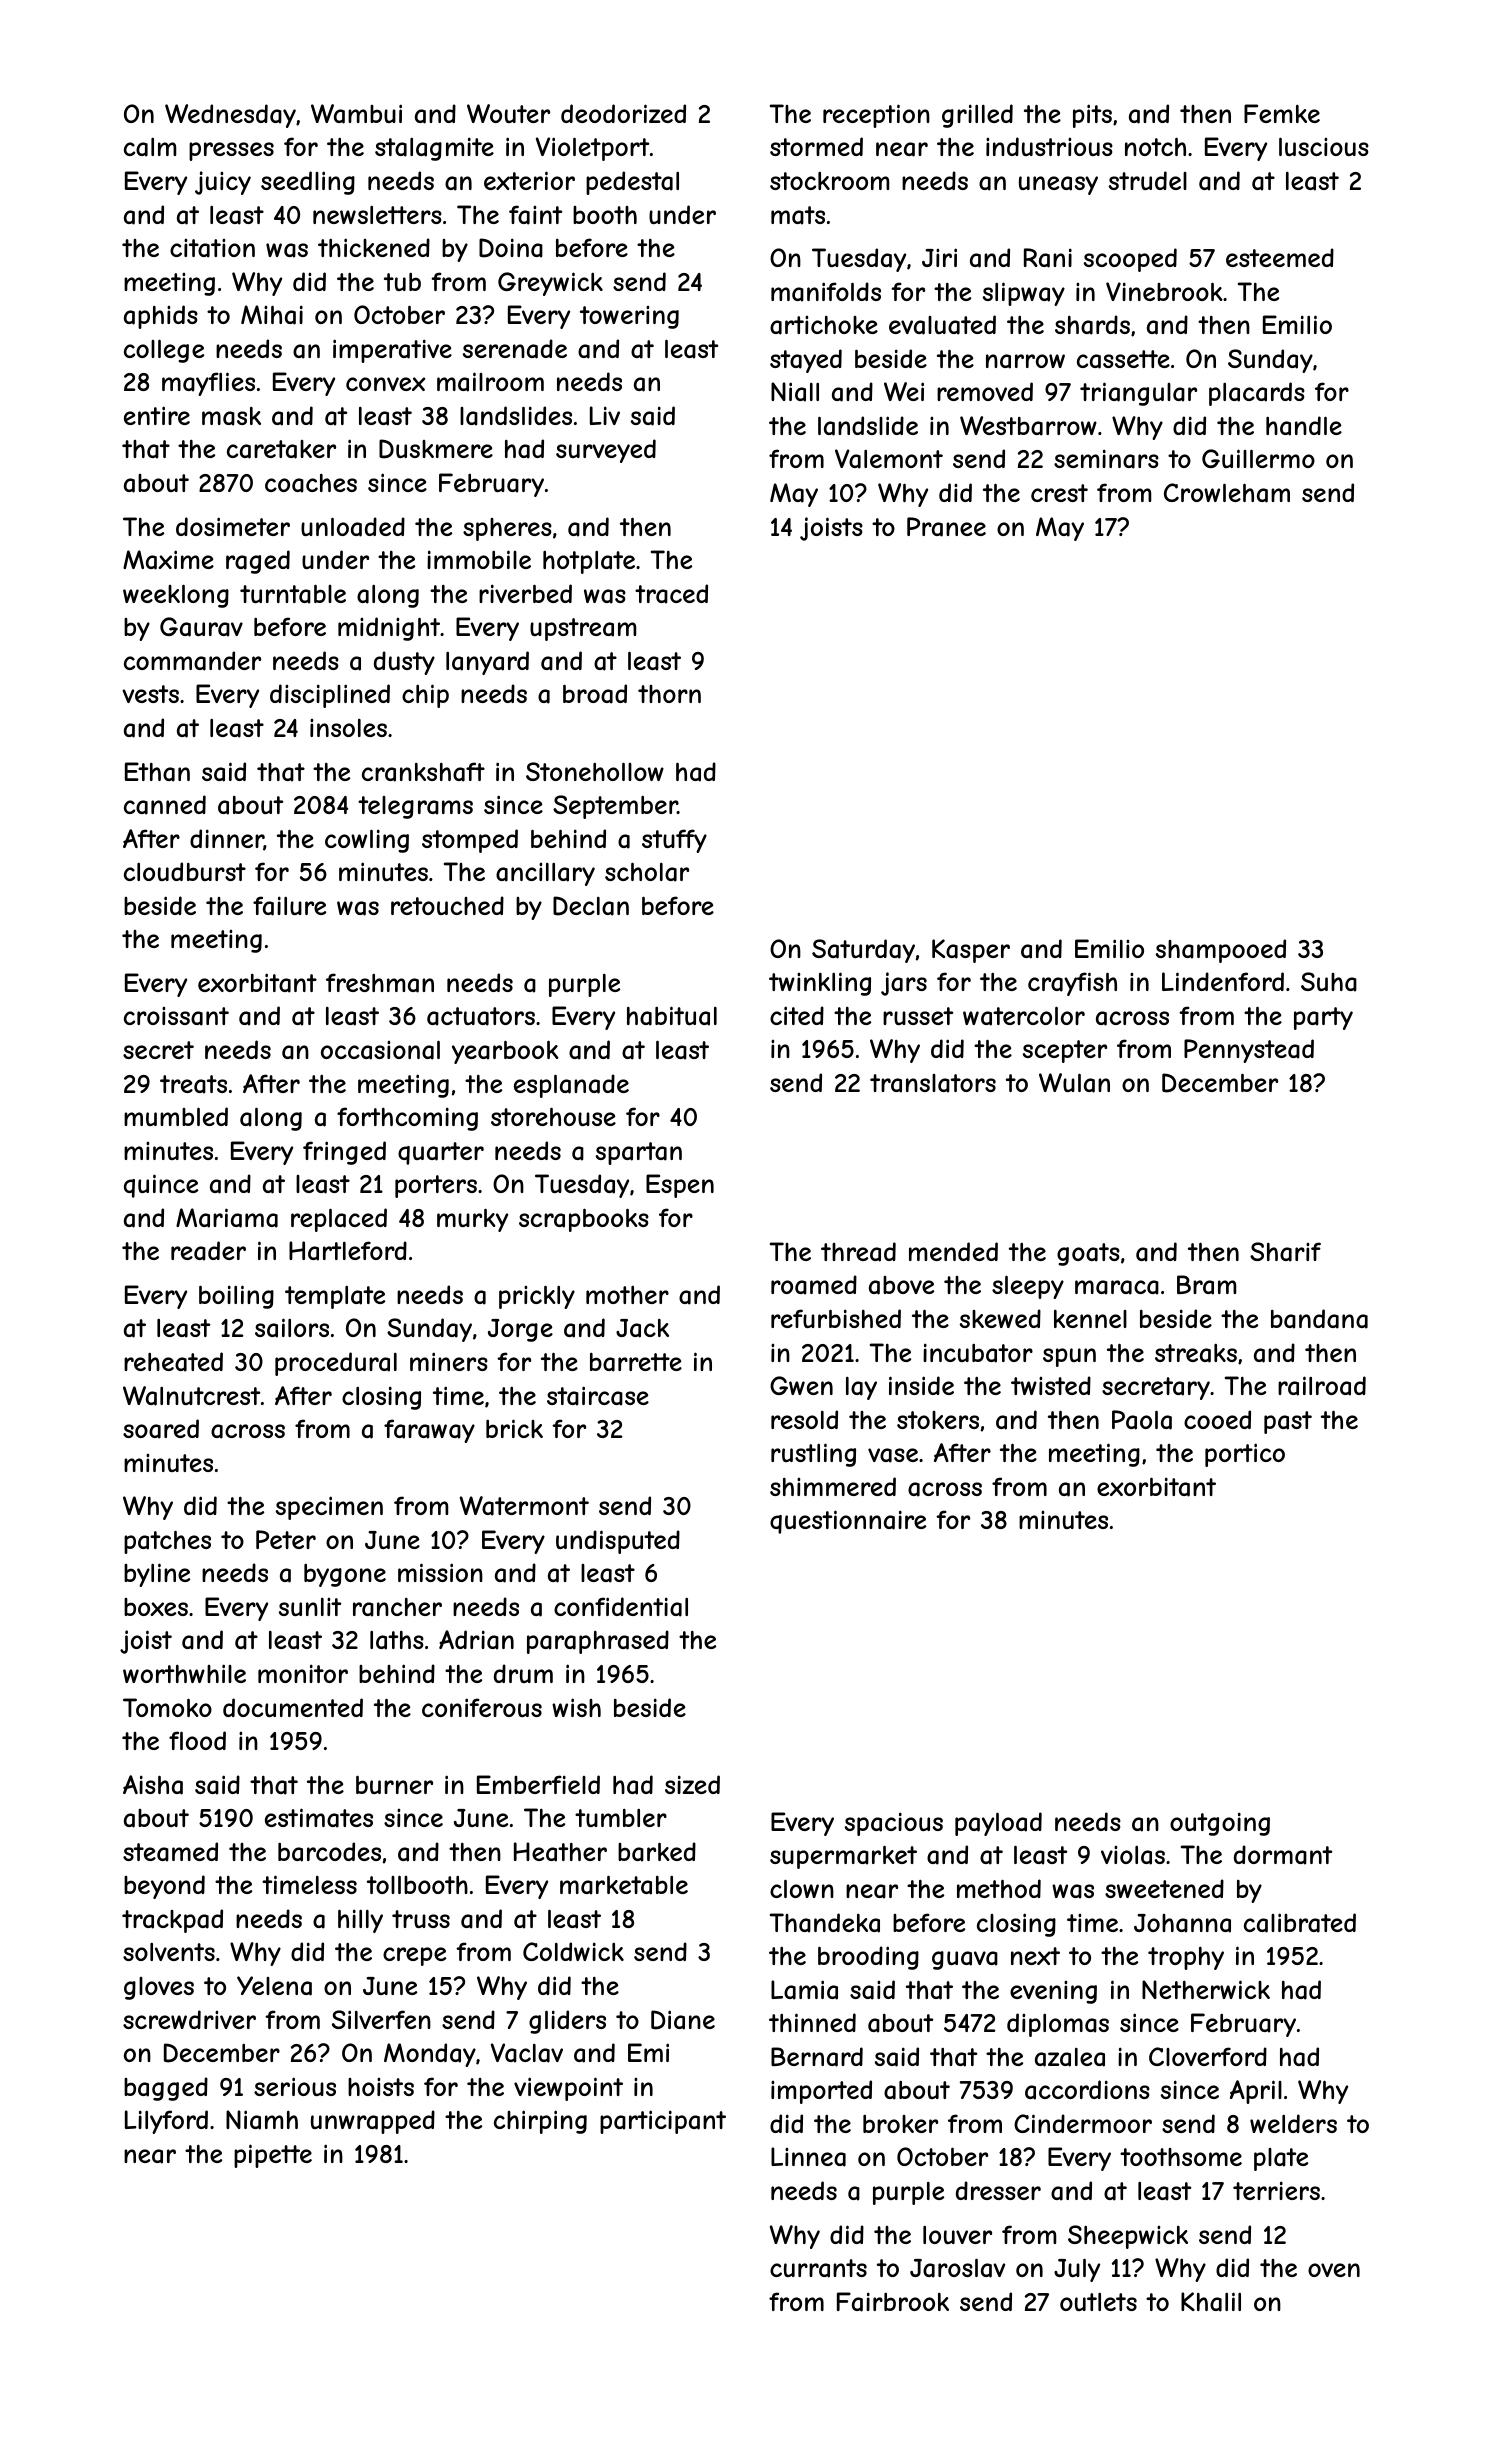 The height and width of the image is (2464, 1496). What do you see at coordinates (946, 527) in the image?
I see `Pranee` at bounding box center [946, 527].
